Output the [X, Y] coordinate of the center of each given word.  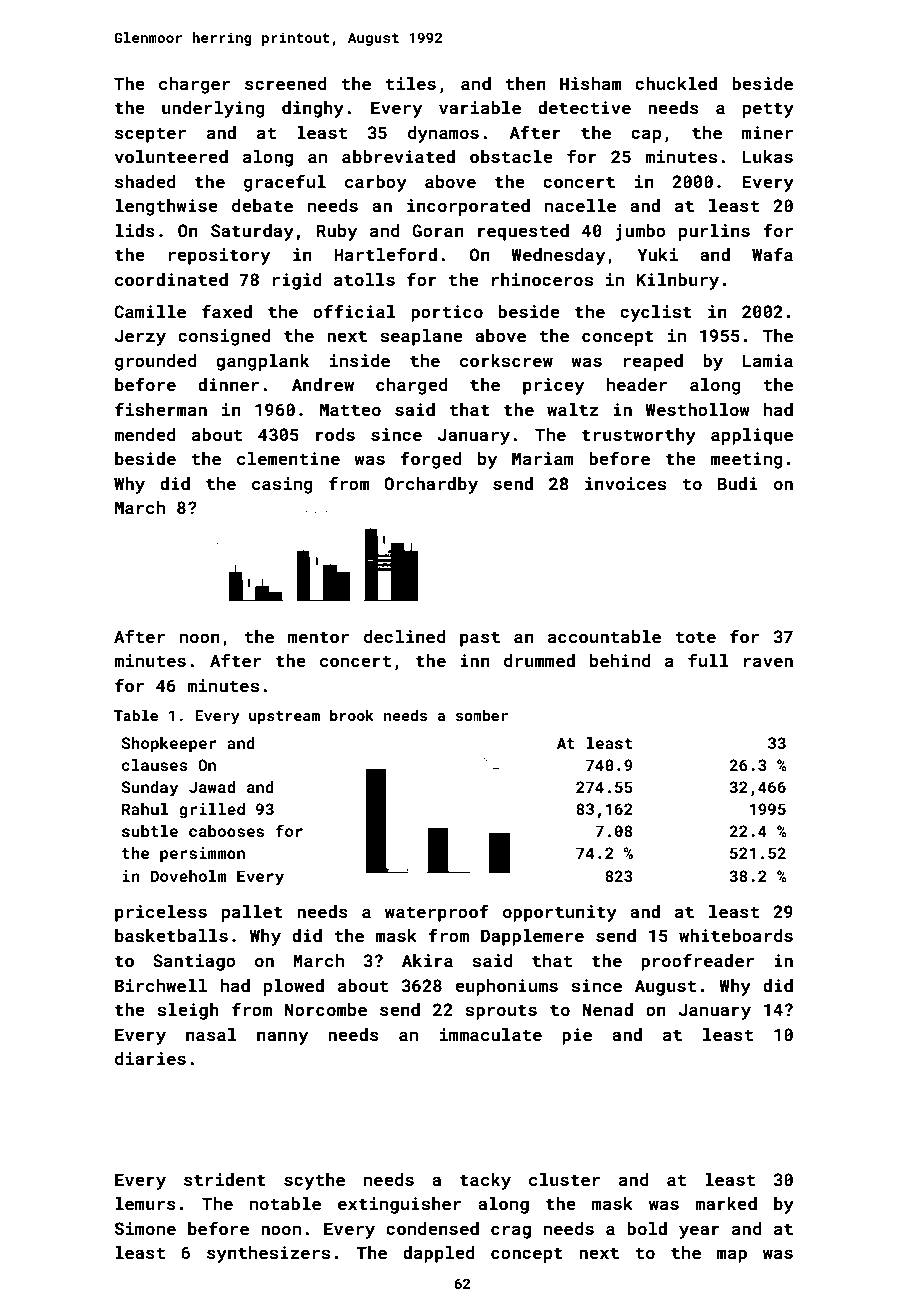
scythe [314, 1181]
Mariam [543, 458]
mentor [318, 637]
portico [447, 313]
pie [577, 1036]
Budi [737, 483]
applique [752, 436]
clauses [155, 765]
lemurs [145, 1203]
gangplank [262, 362]
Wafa [772, 254]
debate [262, 205]
